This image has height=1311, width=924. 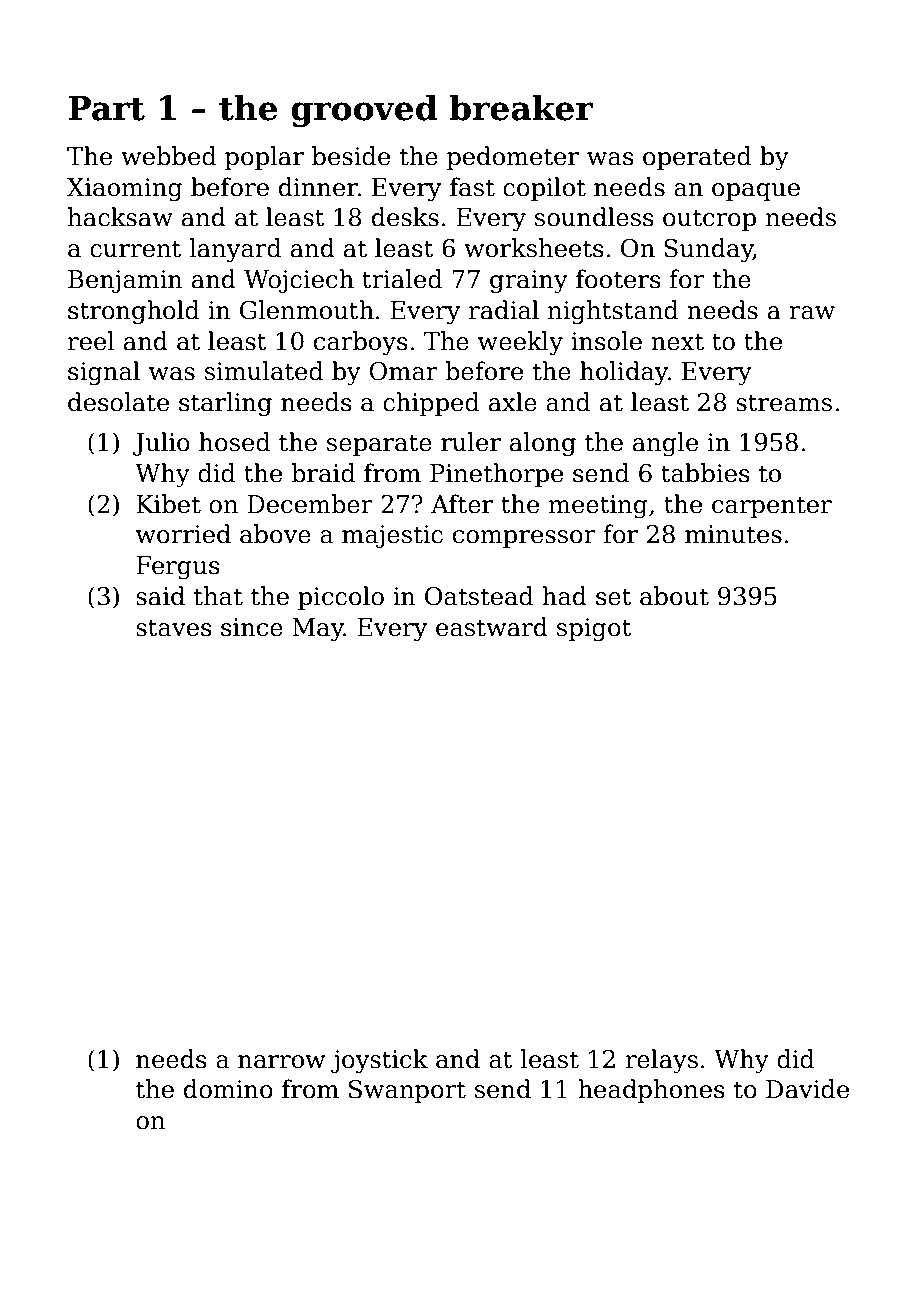 I want to click on said, so click(x=160, y=596).
